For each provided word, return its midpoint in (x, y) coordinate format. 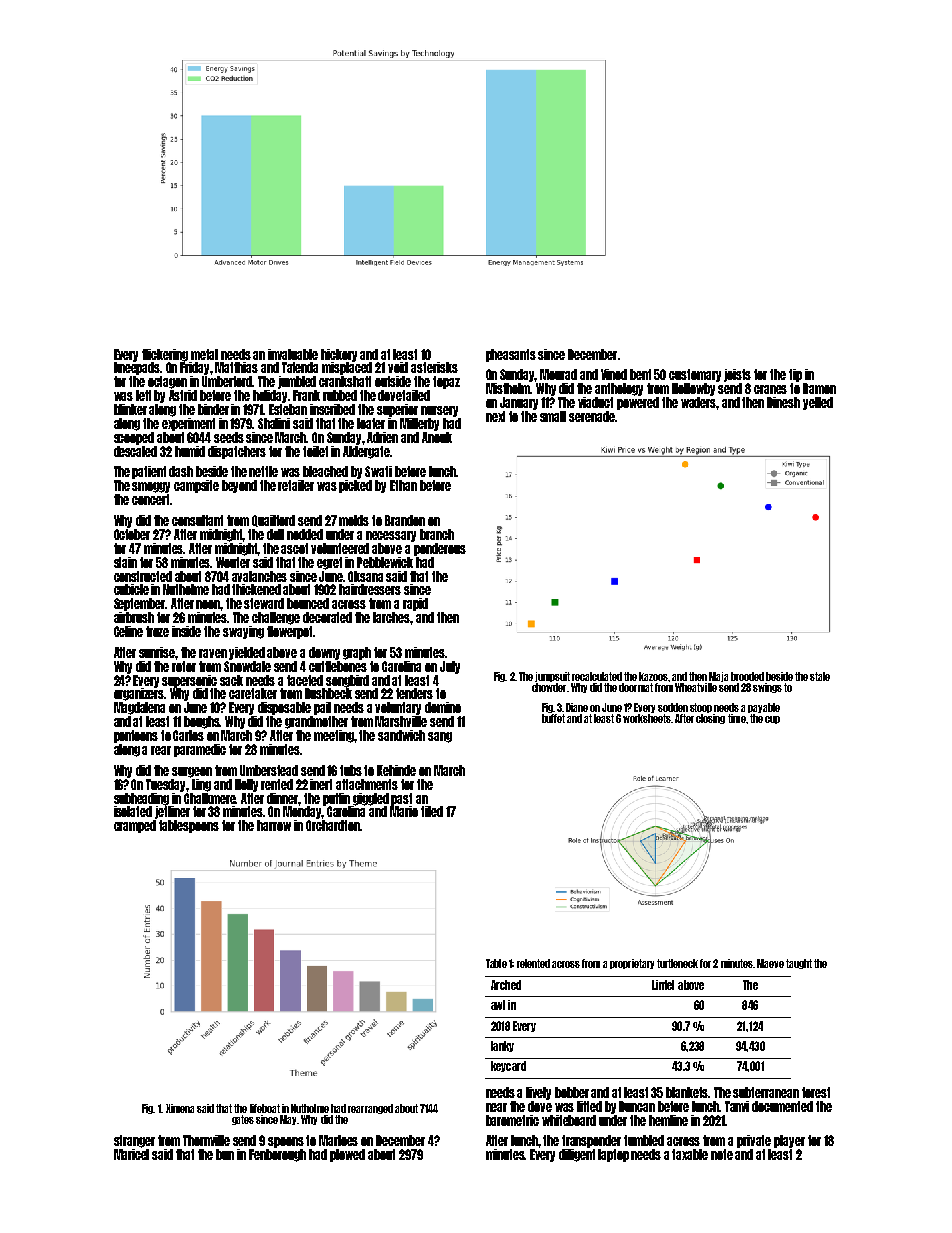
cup (772, 720)
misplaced (347, 368)
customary (695, 375)
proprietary (632, 964)
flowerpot (289, 632)
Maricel (131, 1154)
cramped (135, 826)
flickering (165, 355)
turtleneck (677, 963)
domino (443, 707)
